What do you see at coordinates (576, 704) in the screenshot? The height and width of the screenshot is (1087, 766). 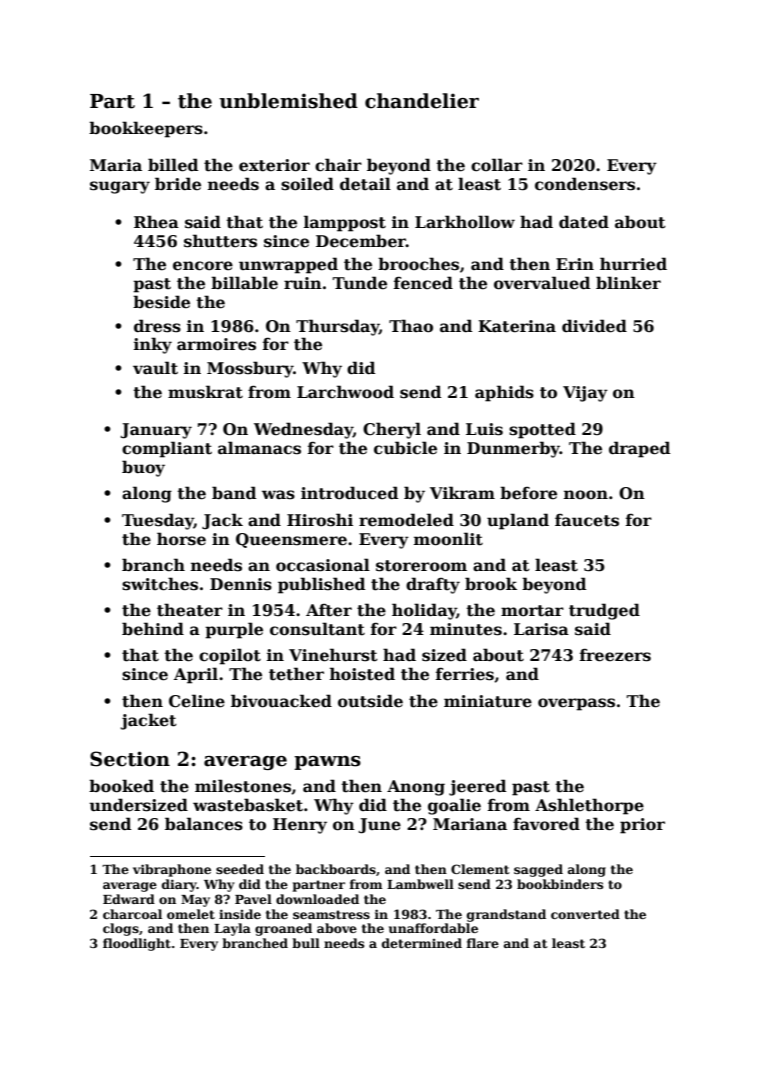 I see `overpass` at bounding box center [576, 704].
